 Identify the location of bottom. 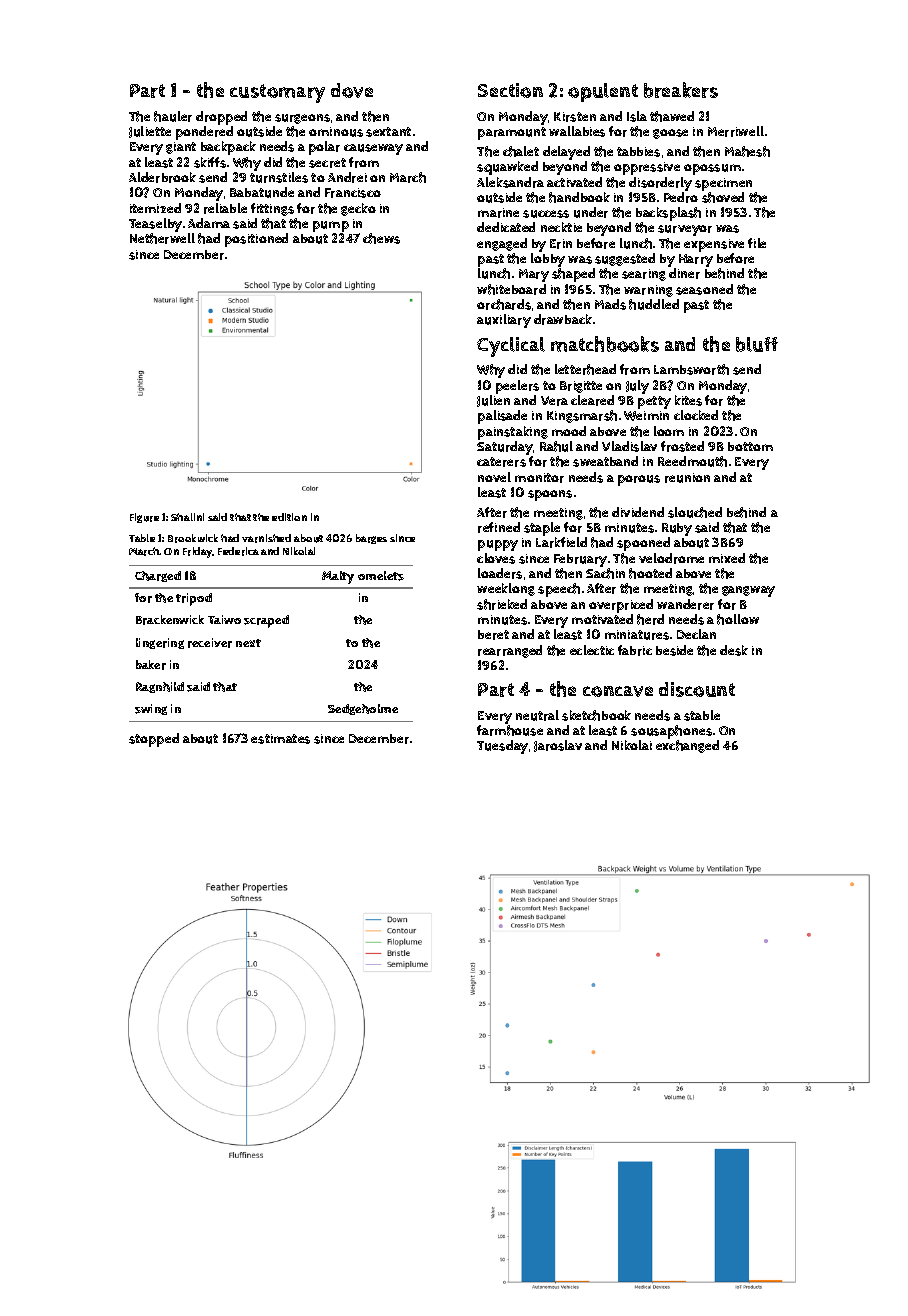
(750, 446).
